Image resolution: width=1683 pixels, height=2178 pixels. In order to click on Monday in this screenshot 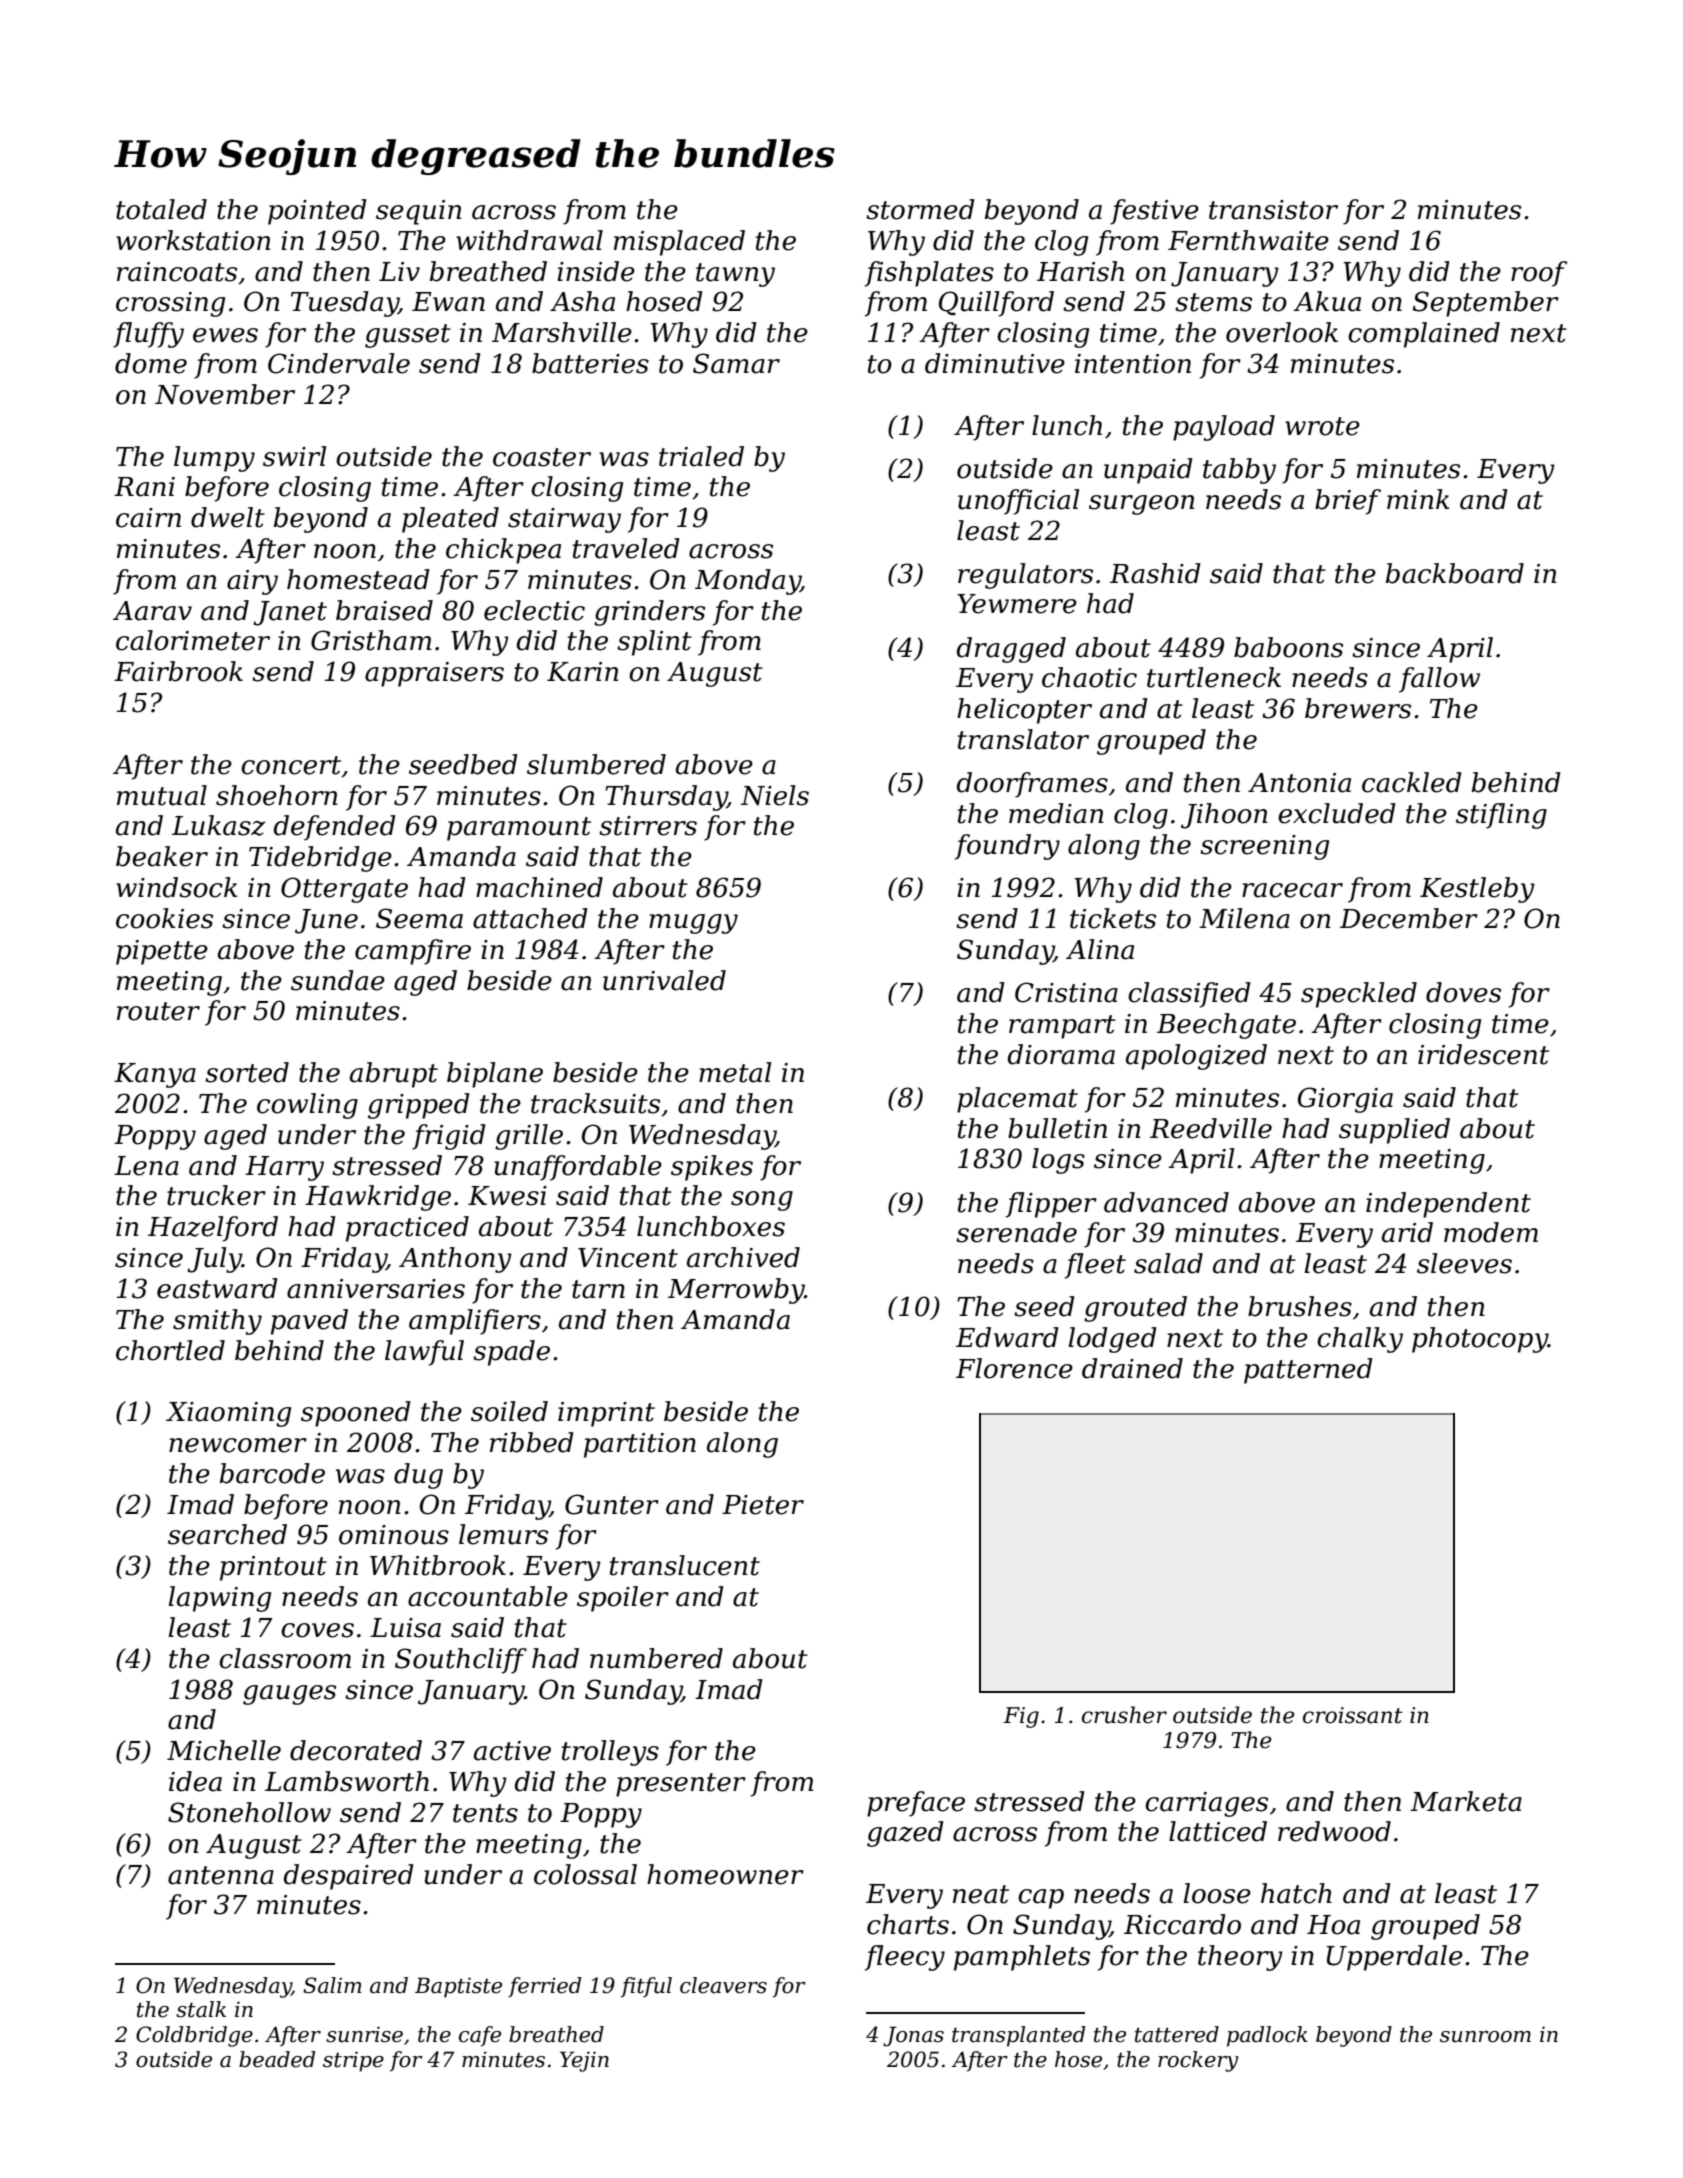, I will do `click(748, 582)`.
